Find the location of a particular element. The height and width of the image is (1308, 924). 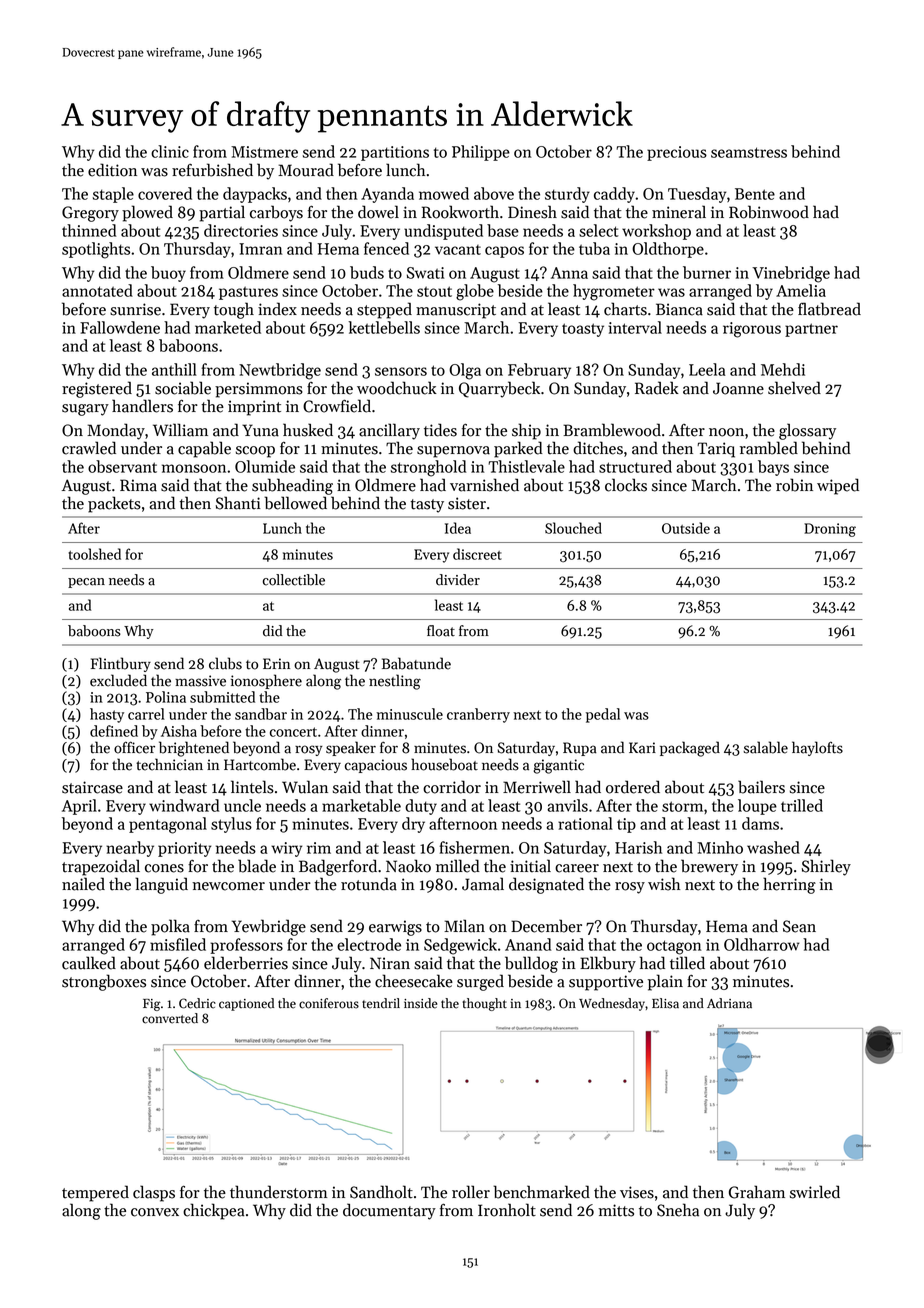

houseboat is located at coordinates (444, 764).
